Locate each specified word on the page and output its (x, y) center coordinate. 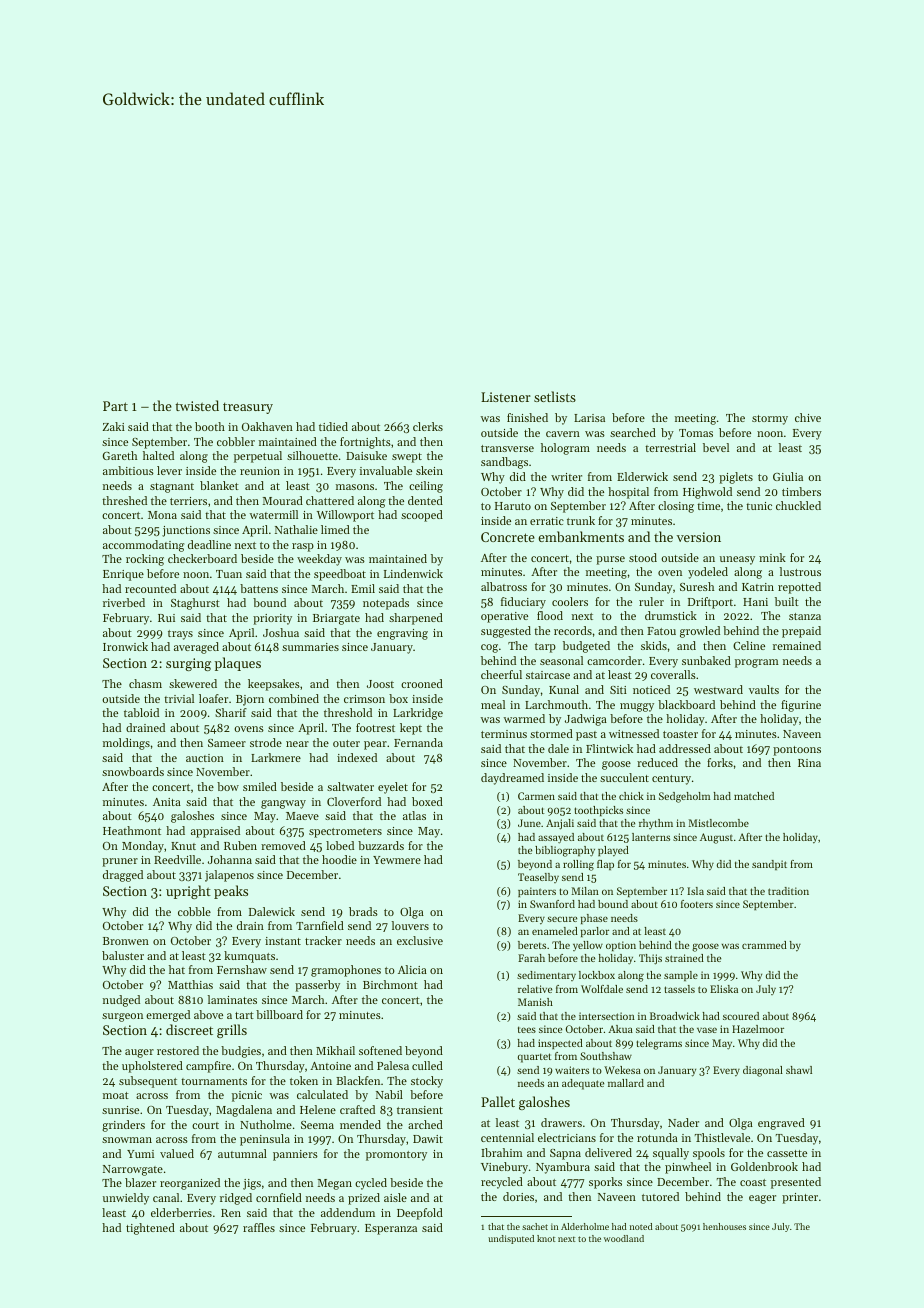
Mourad (283, 500)
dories (518, 1196)
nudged (121, 1001)
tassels (679, 989)
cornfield (279, 1197)
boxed (427, 801)
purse (610, 560)
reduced (657, 762)
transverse (507, 448)
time (708, 506)
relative (535, 989)
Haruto (513, 506)
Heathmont (132, 830)
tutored (660, 1196)
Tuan (229, 574)
